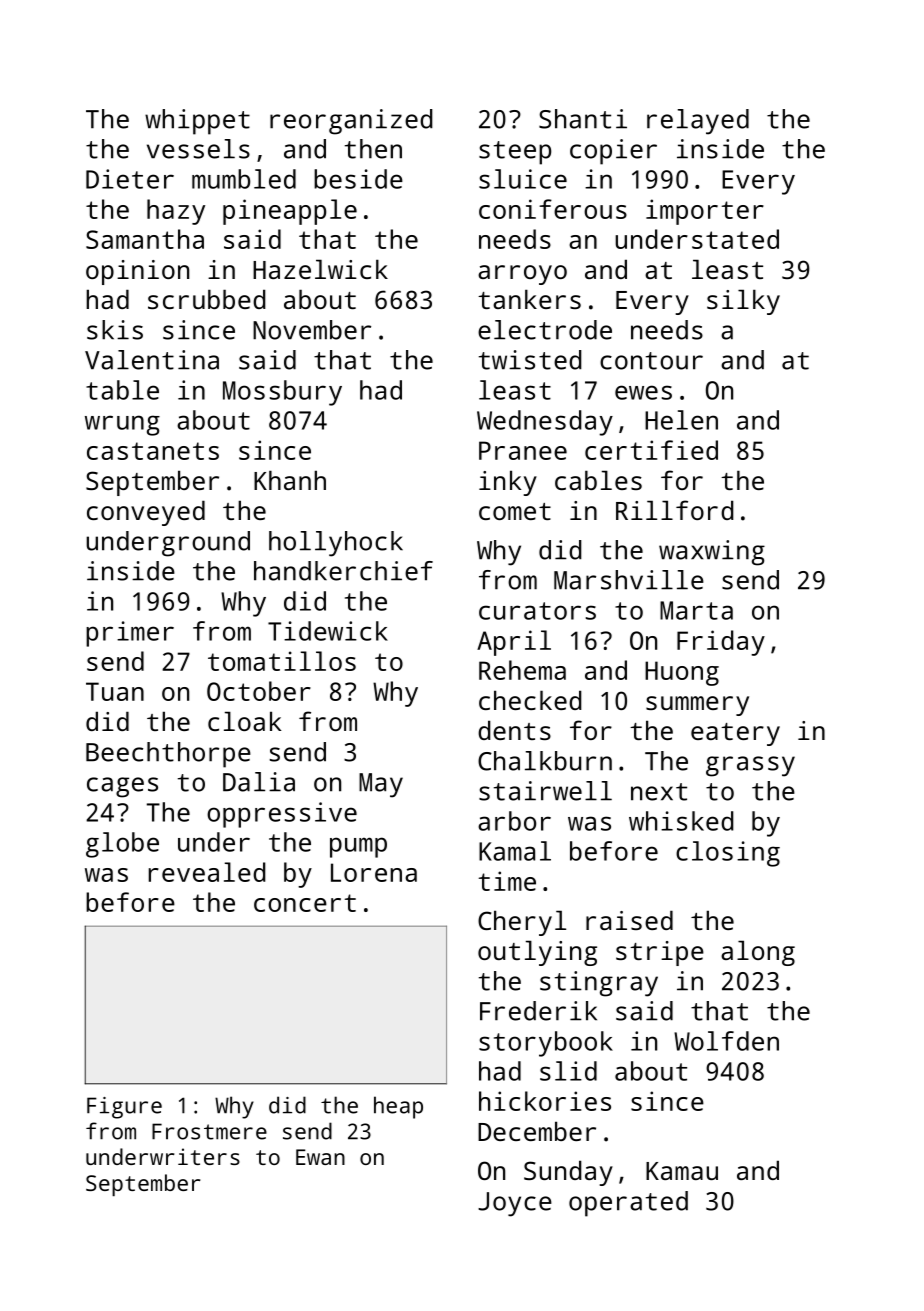 This document has height=1311, width=924. I want to click on Shanti, so click(583, 119).
